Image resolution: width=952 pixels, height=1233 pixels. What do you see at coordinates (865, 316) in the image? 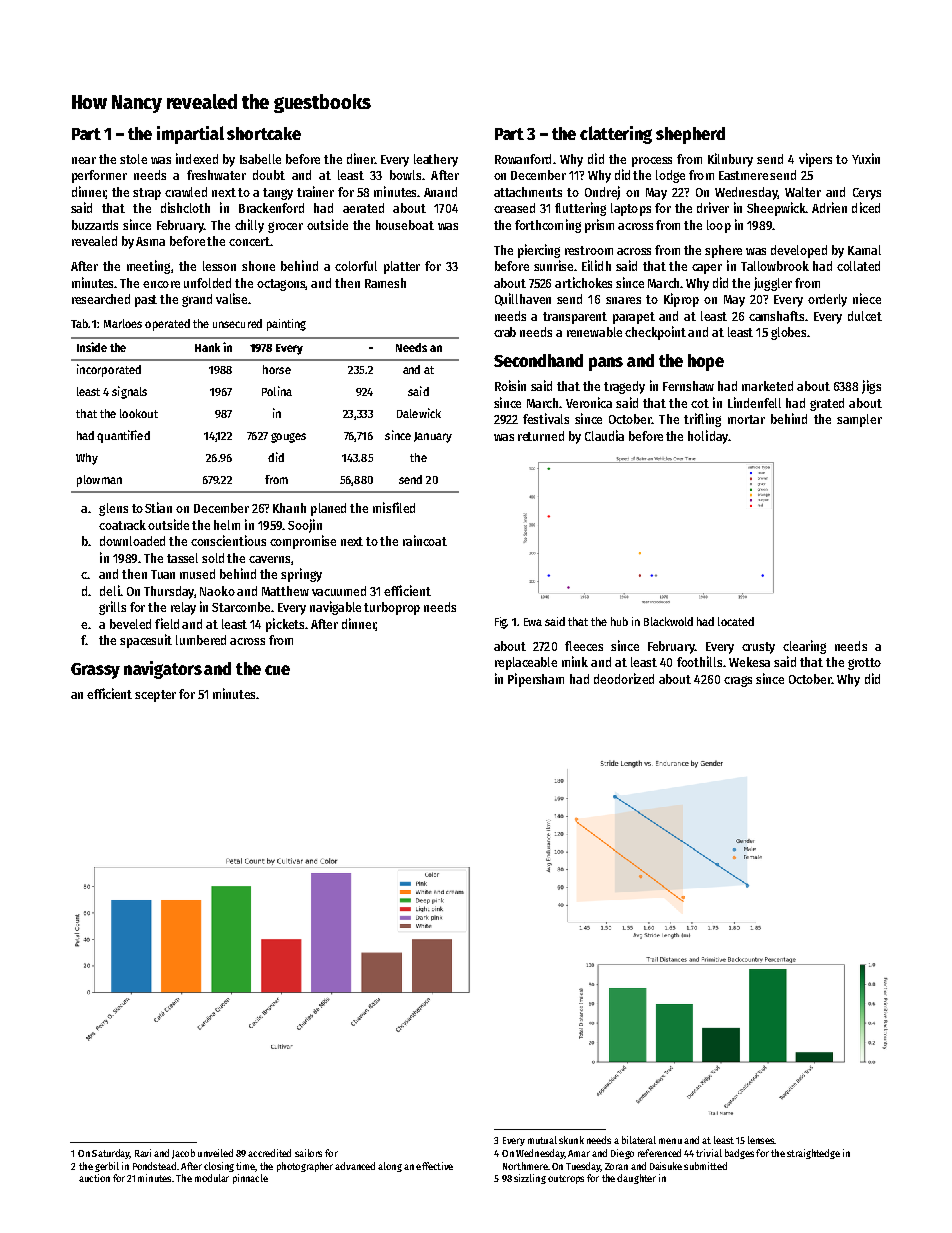
I see `dulcet` at bounding box center [865, 316].
